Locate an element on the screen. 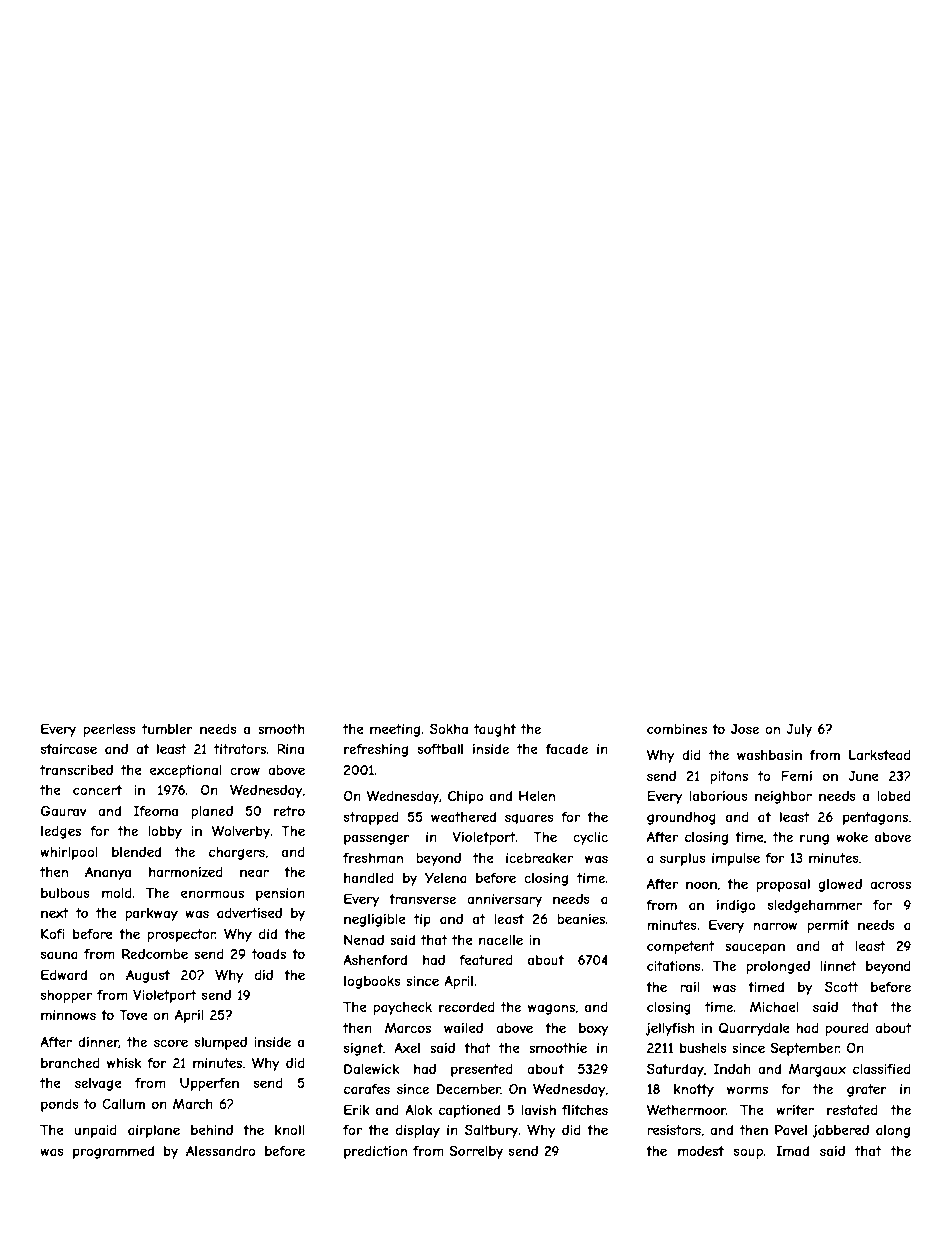 This screenshot has width=952, height=1233. transcribed is located at coordinates (76, 770).
